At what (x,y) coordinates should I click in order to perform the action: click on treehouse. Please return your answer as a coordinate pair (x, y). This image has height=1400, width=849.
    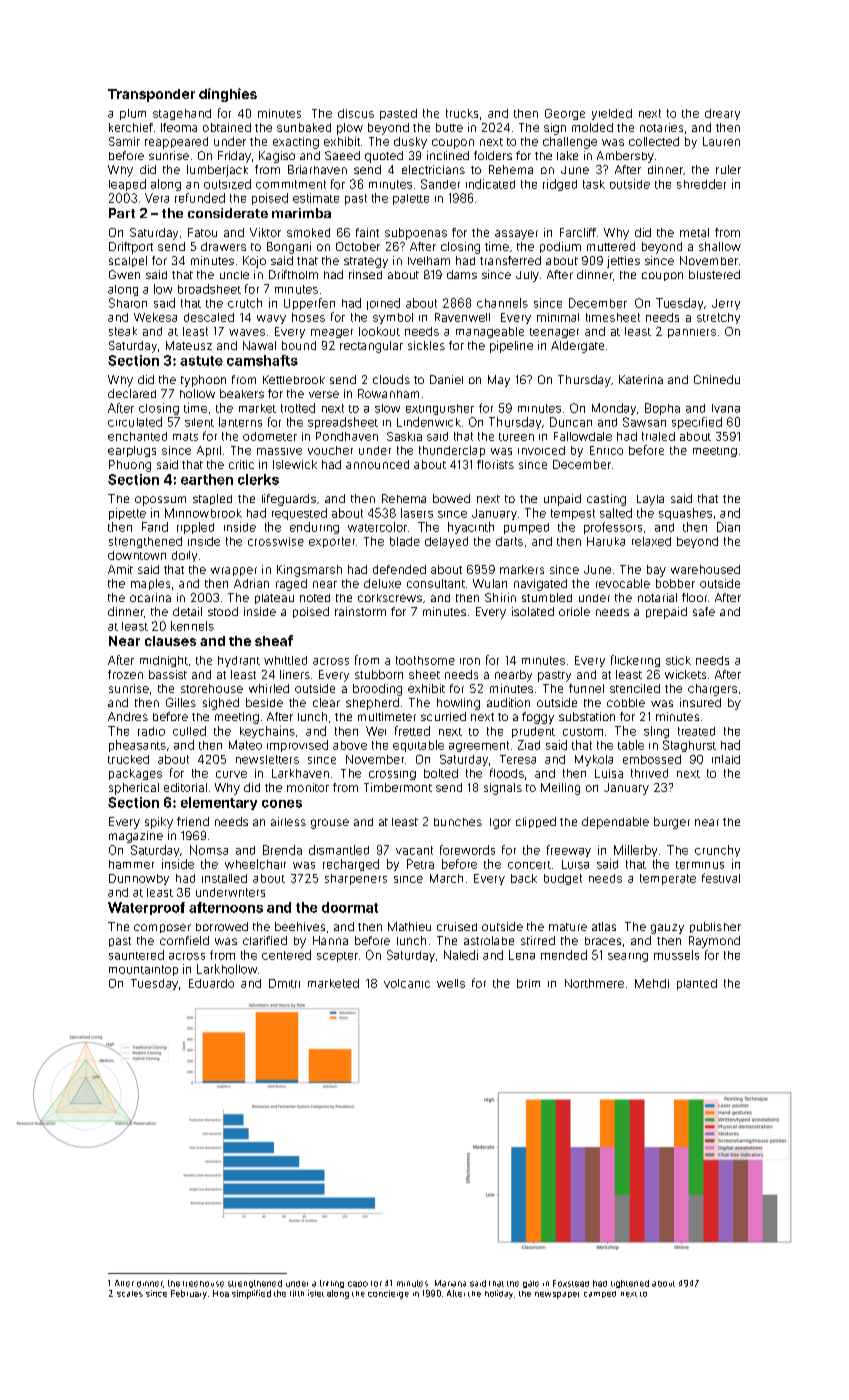
    Looking at the image, I should click on (203, 1284).
